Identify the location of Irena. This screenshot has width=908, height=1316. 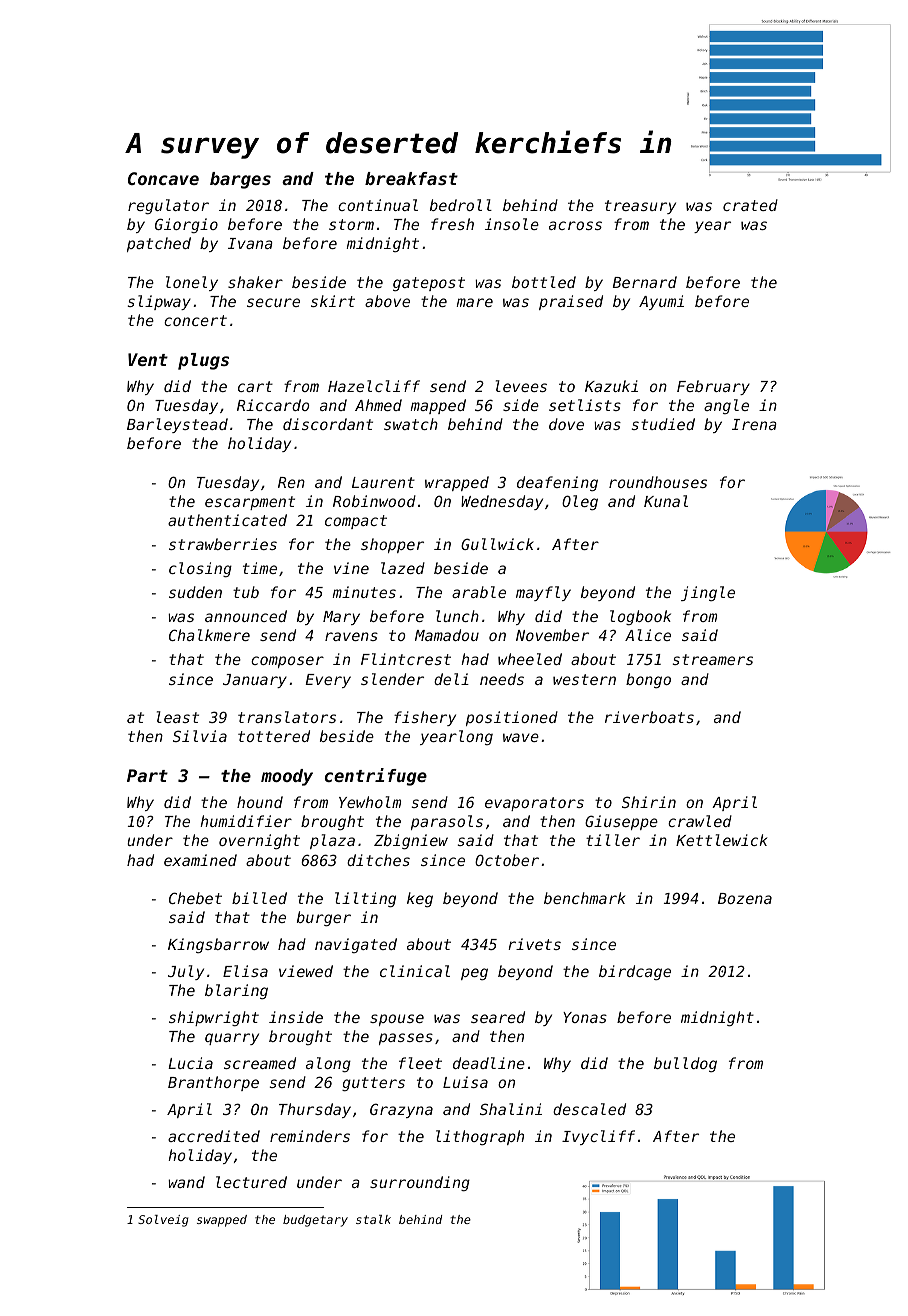
(754, 424).
